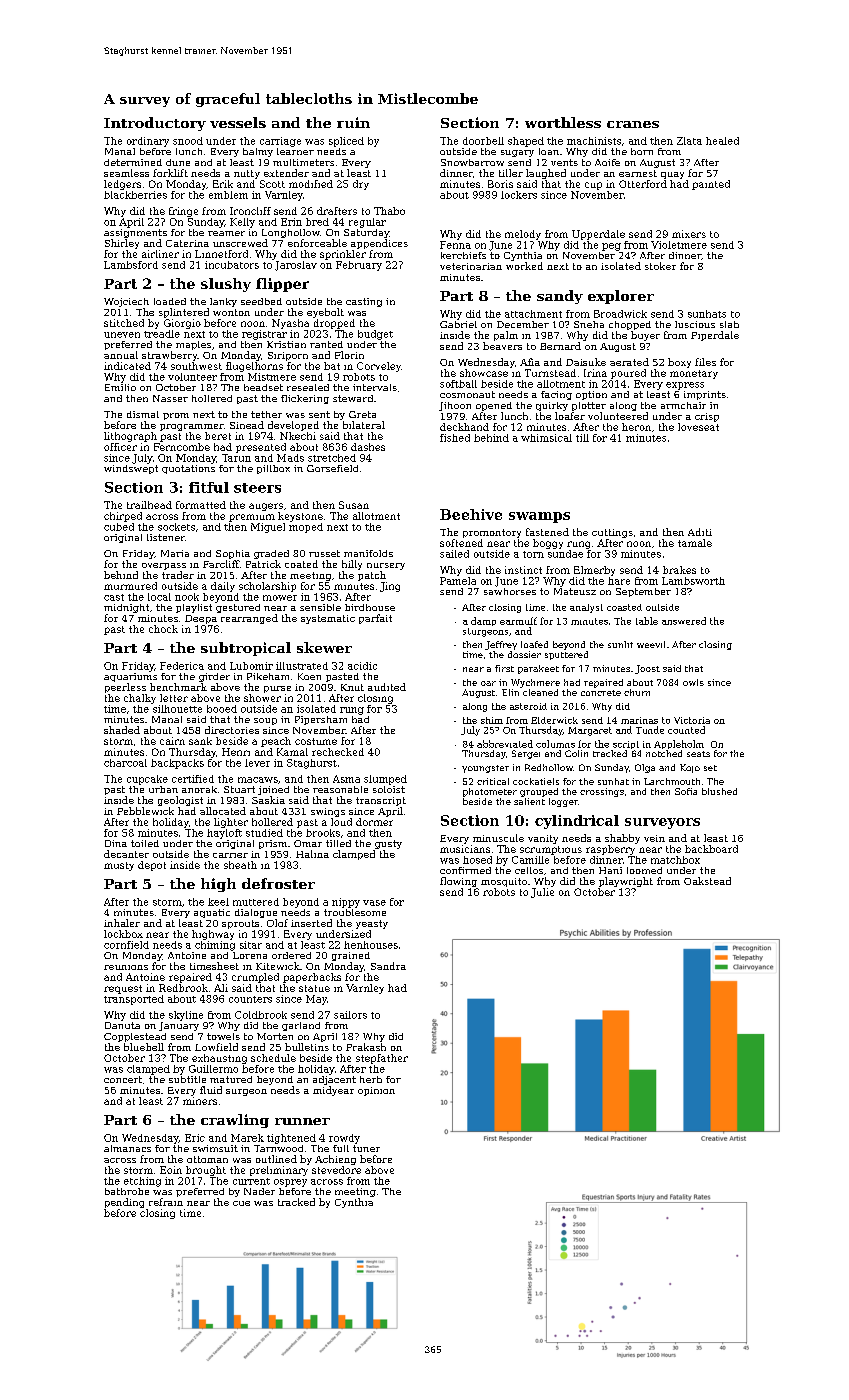 This screenshot has width=849, height=1400. What do you see at coordinates (302, 1121) in the screenshot?
I see `runner` at bounding box center [302, 1121].
